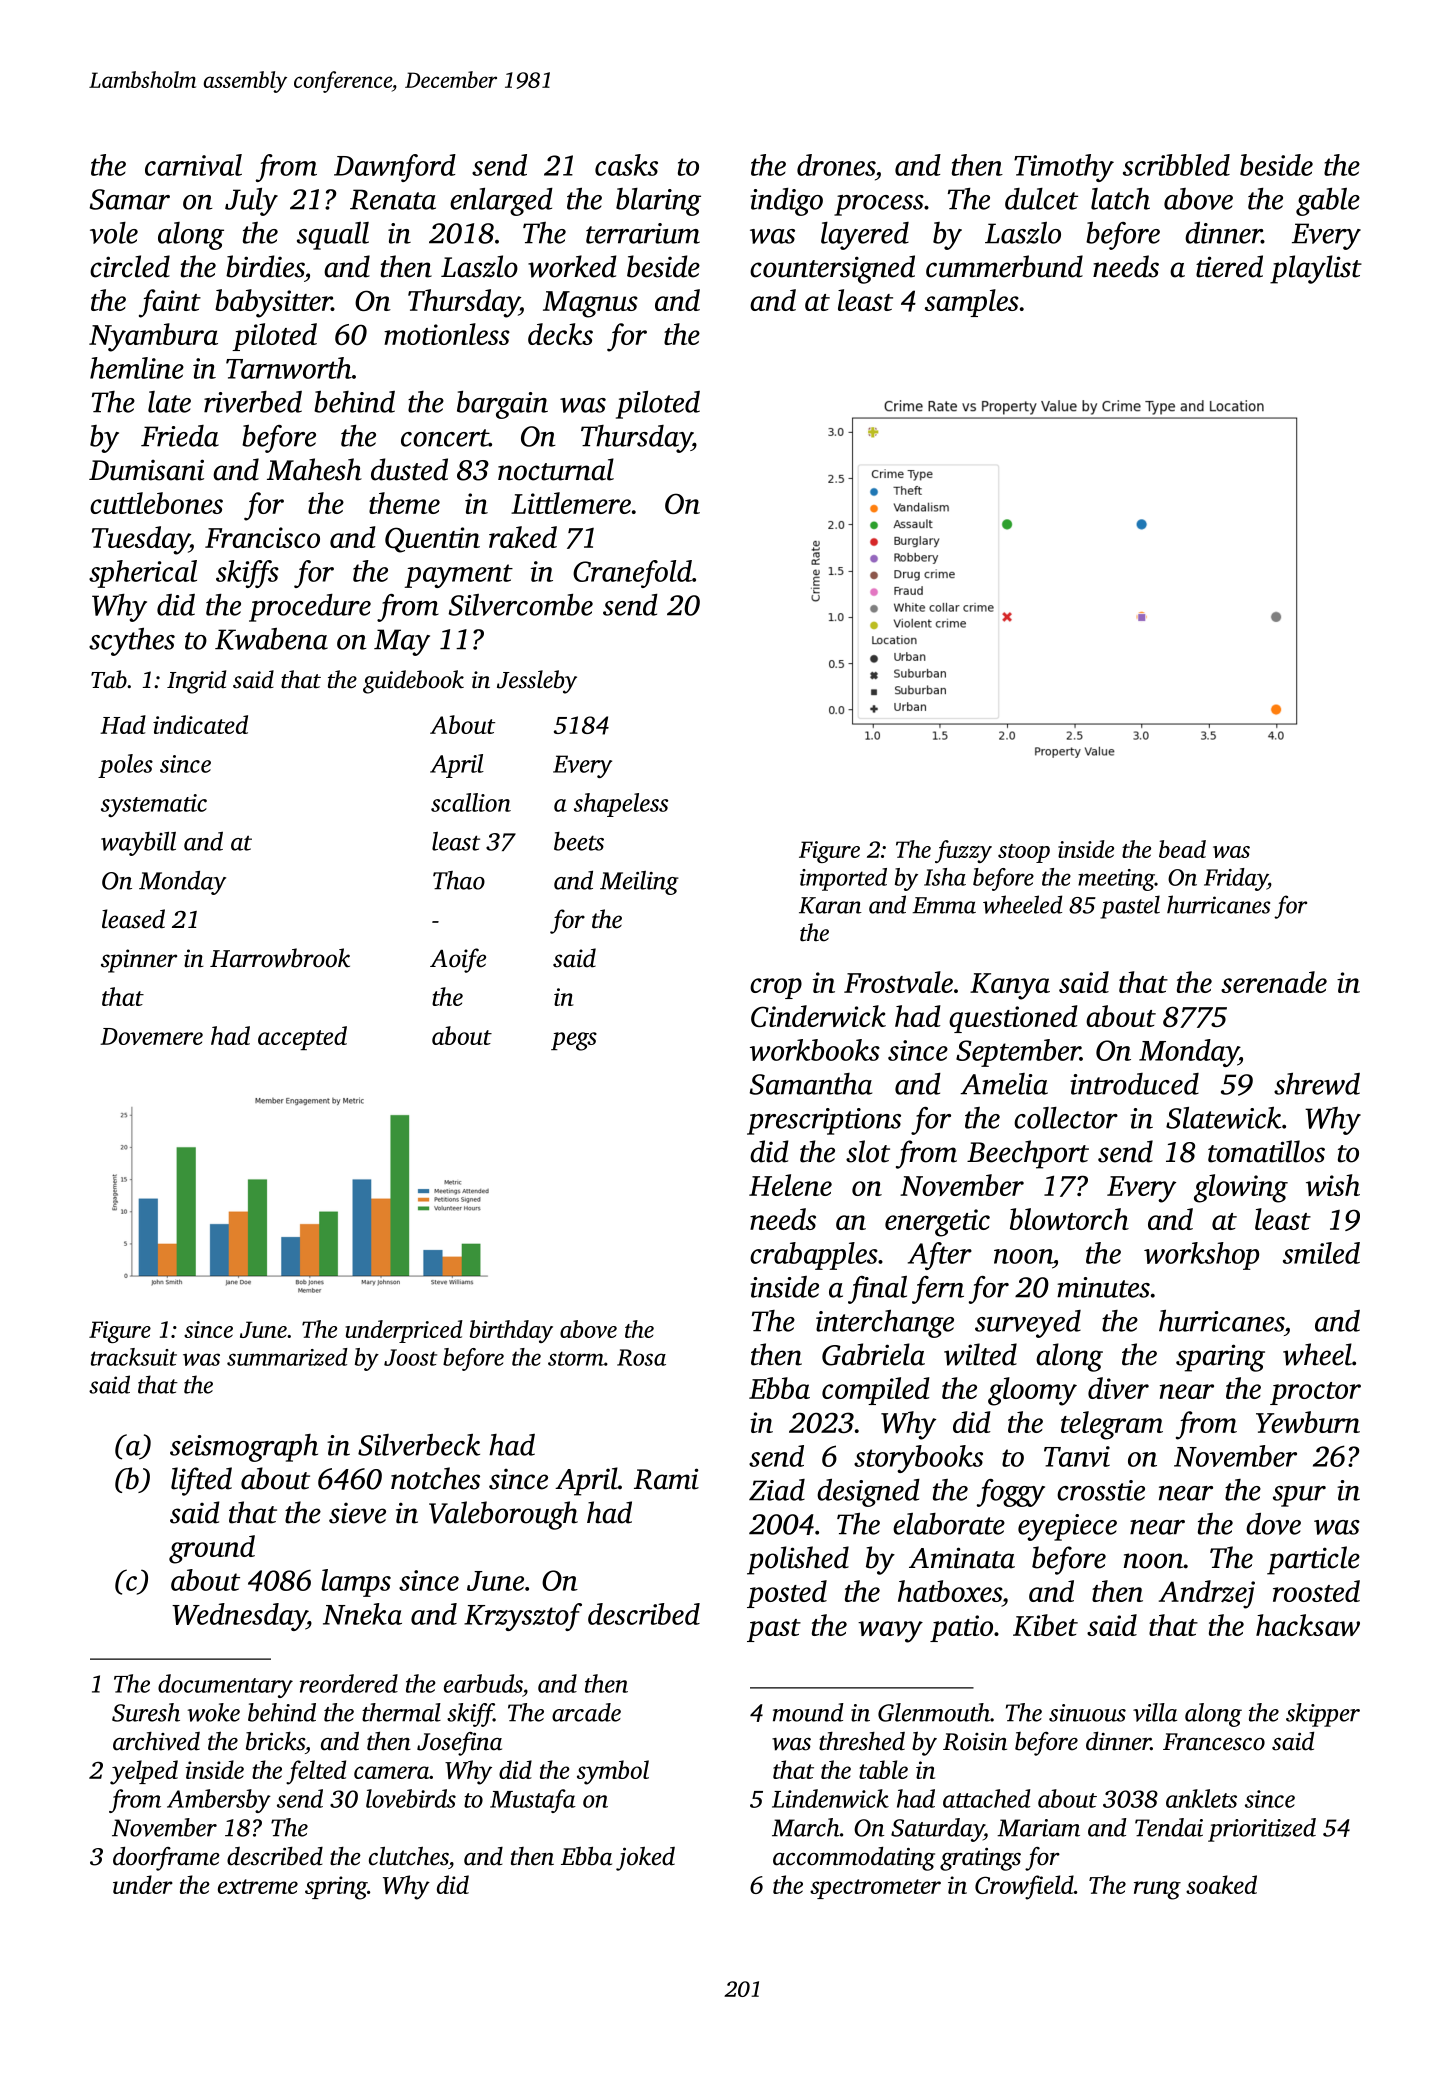  What do you see at coordinates (503, 1515) in the screenshot?
I see `Valeborough` at bounding box center [503, 1515].
